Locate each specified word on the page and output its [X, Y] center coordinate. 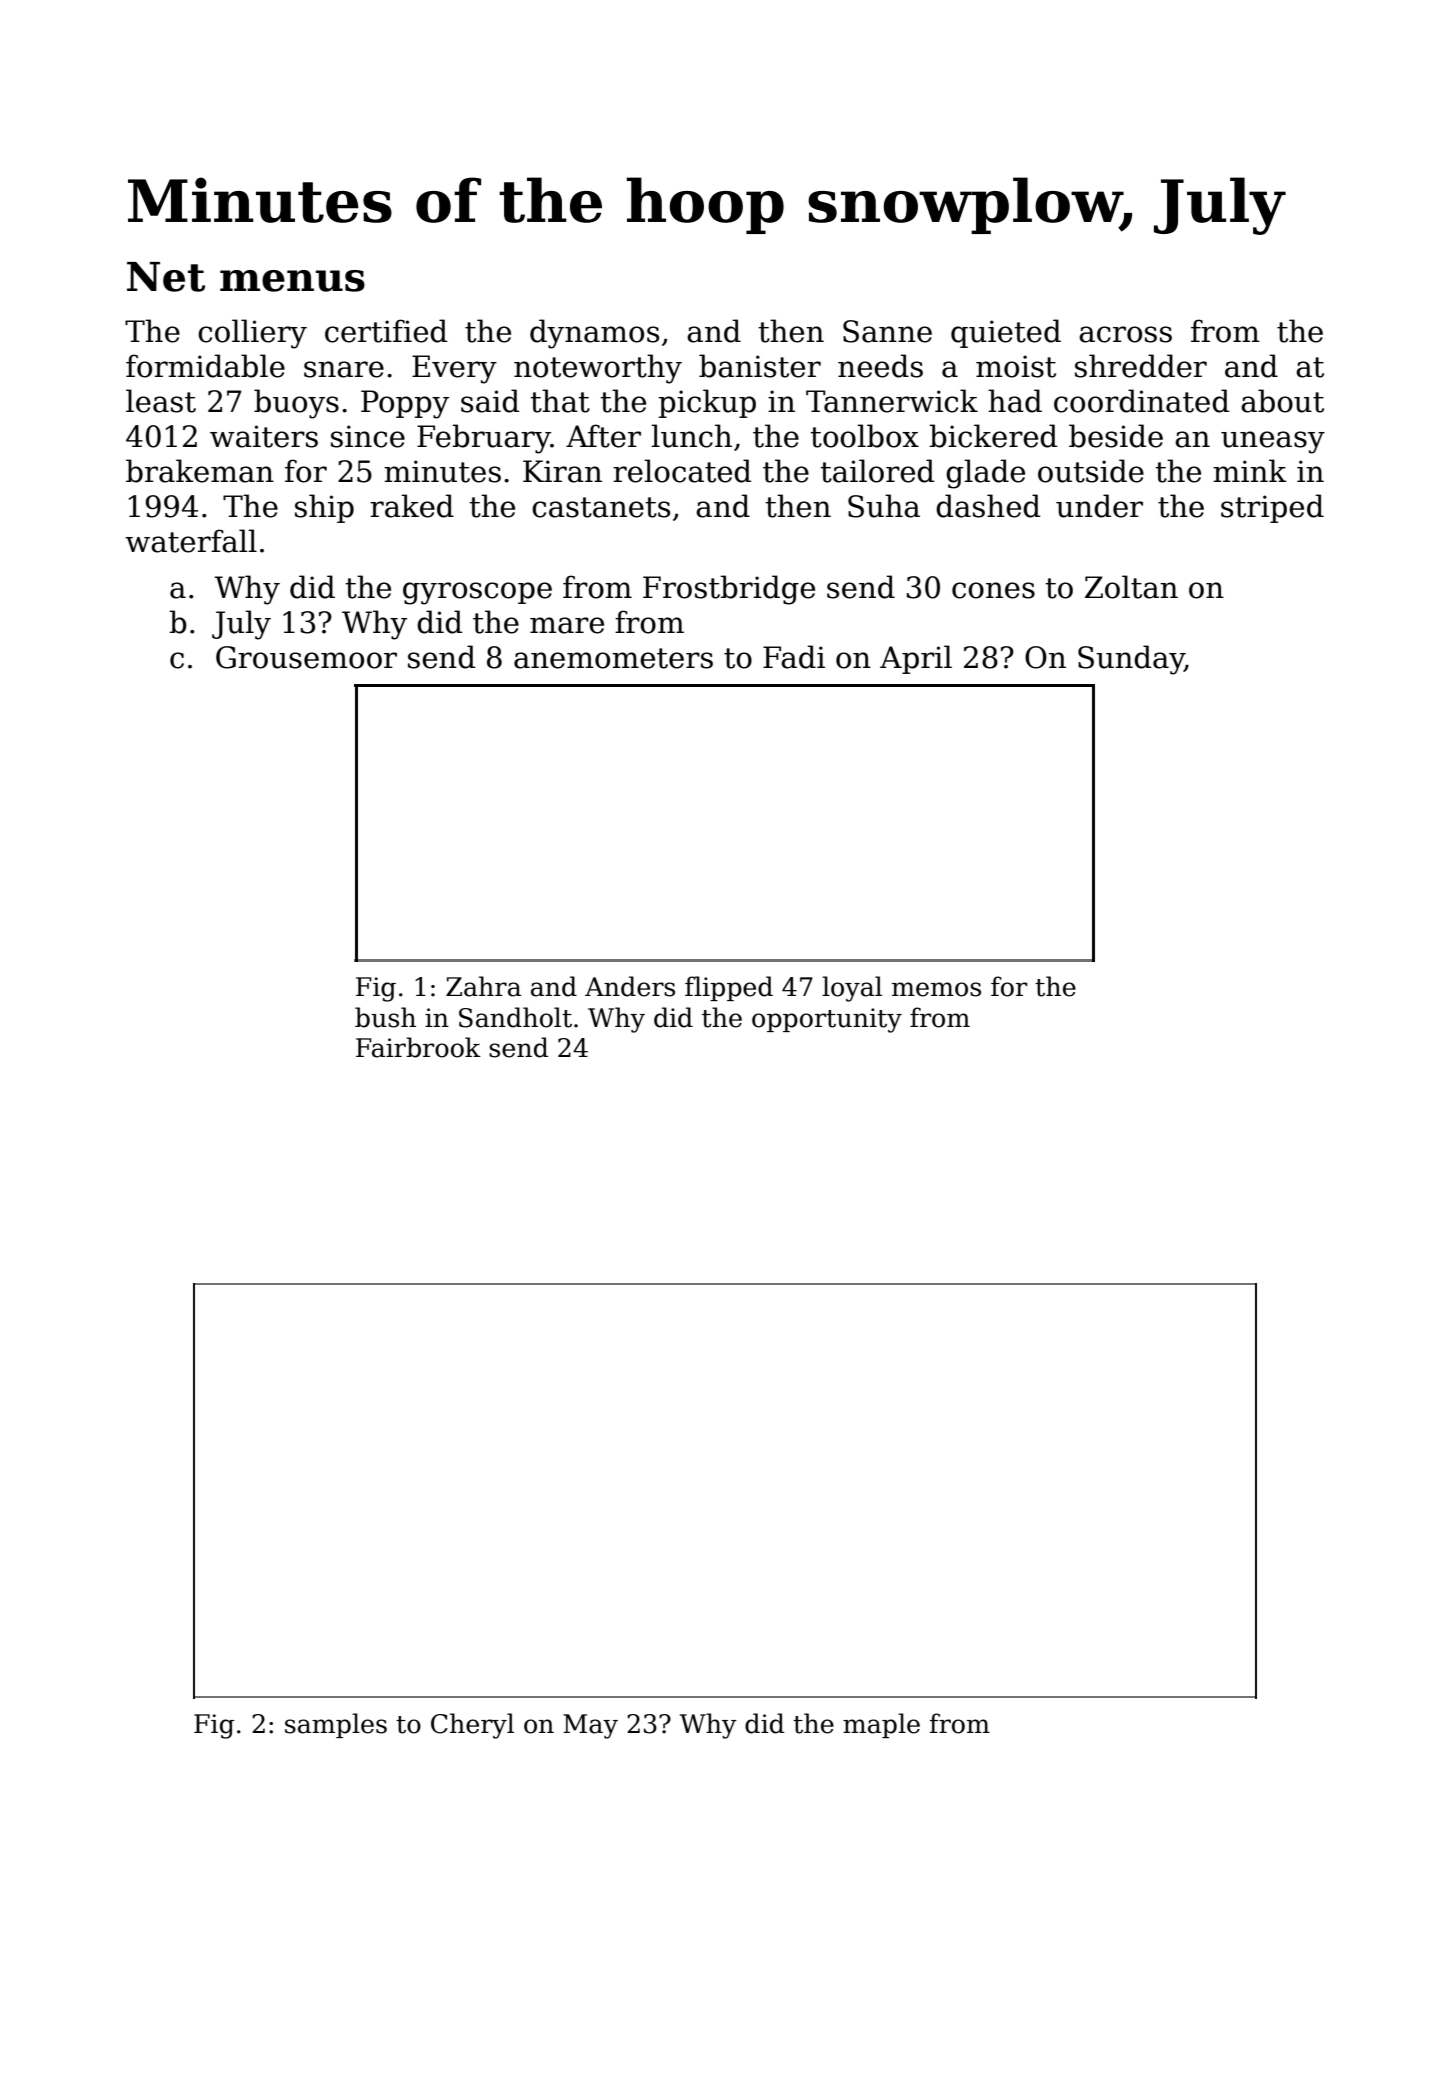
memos [936, 989]
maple [881, 1725]
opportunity [827, 1020]
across [1125, 334]
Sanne [887, 331]
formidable [205, 366]
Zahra [483, 986]
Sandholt [515, 1017]
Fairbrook [418, 1047]
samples [336, 1725]
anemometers [613, 658]
